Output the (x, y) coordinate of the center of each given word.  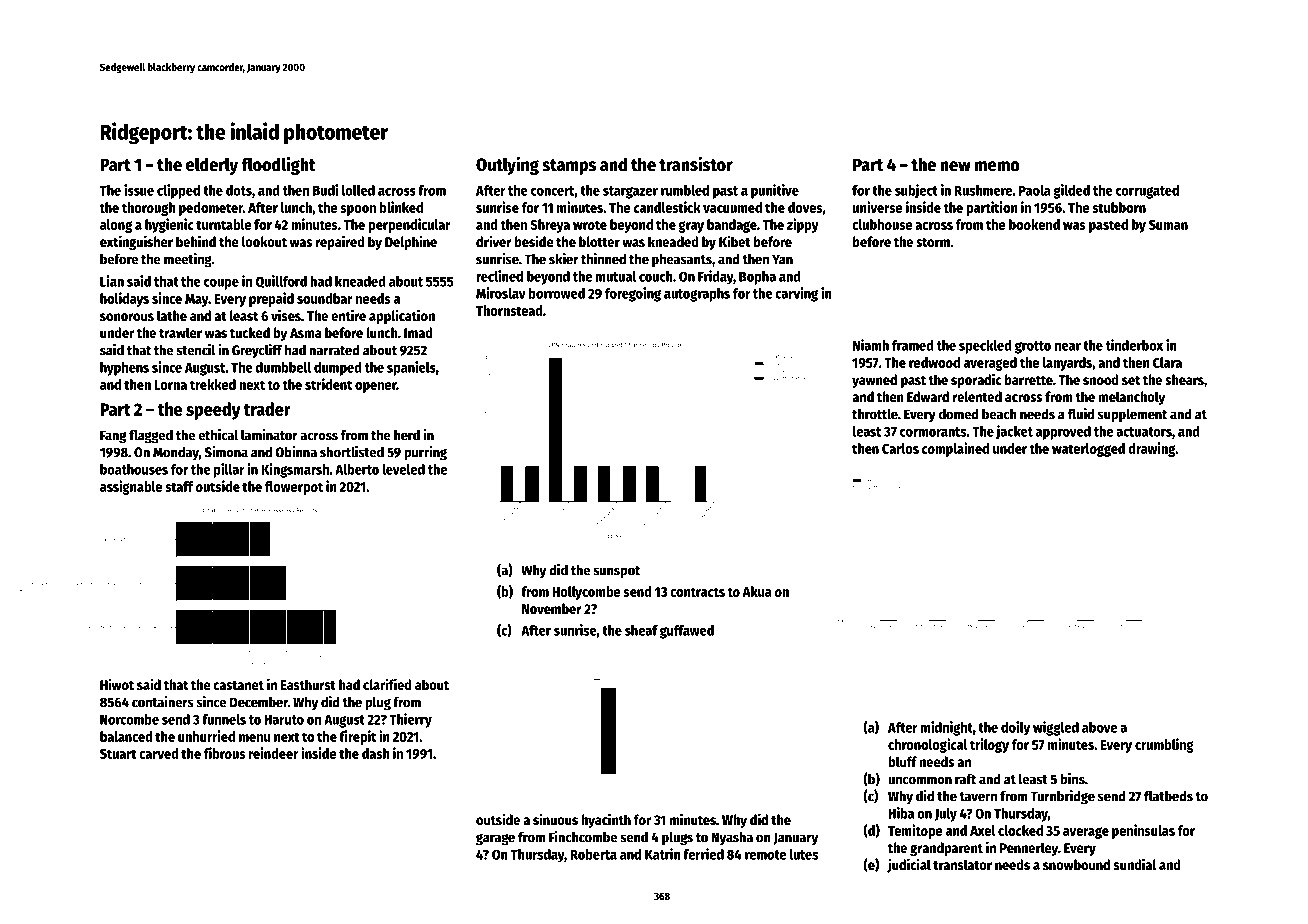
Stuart (118, 754)
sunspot (616, 572)
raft (965, 779)
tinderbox (1134, 345)
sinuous (555, 819)
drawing (1152, 449)
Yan (782, 259)
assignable (131, 487)
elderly (212, 166)
